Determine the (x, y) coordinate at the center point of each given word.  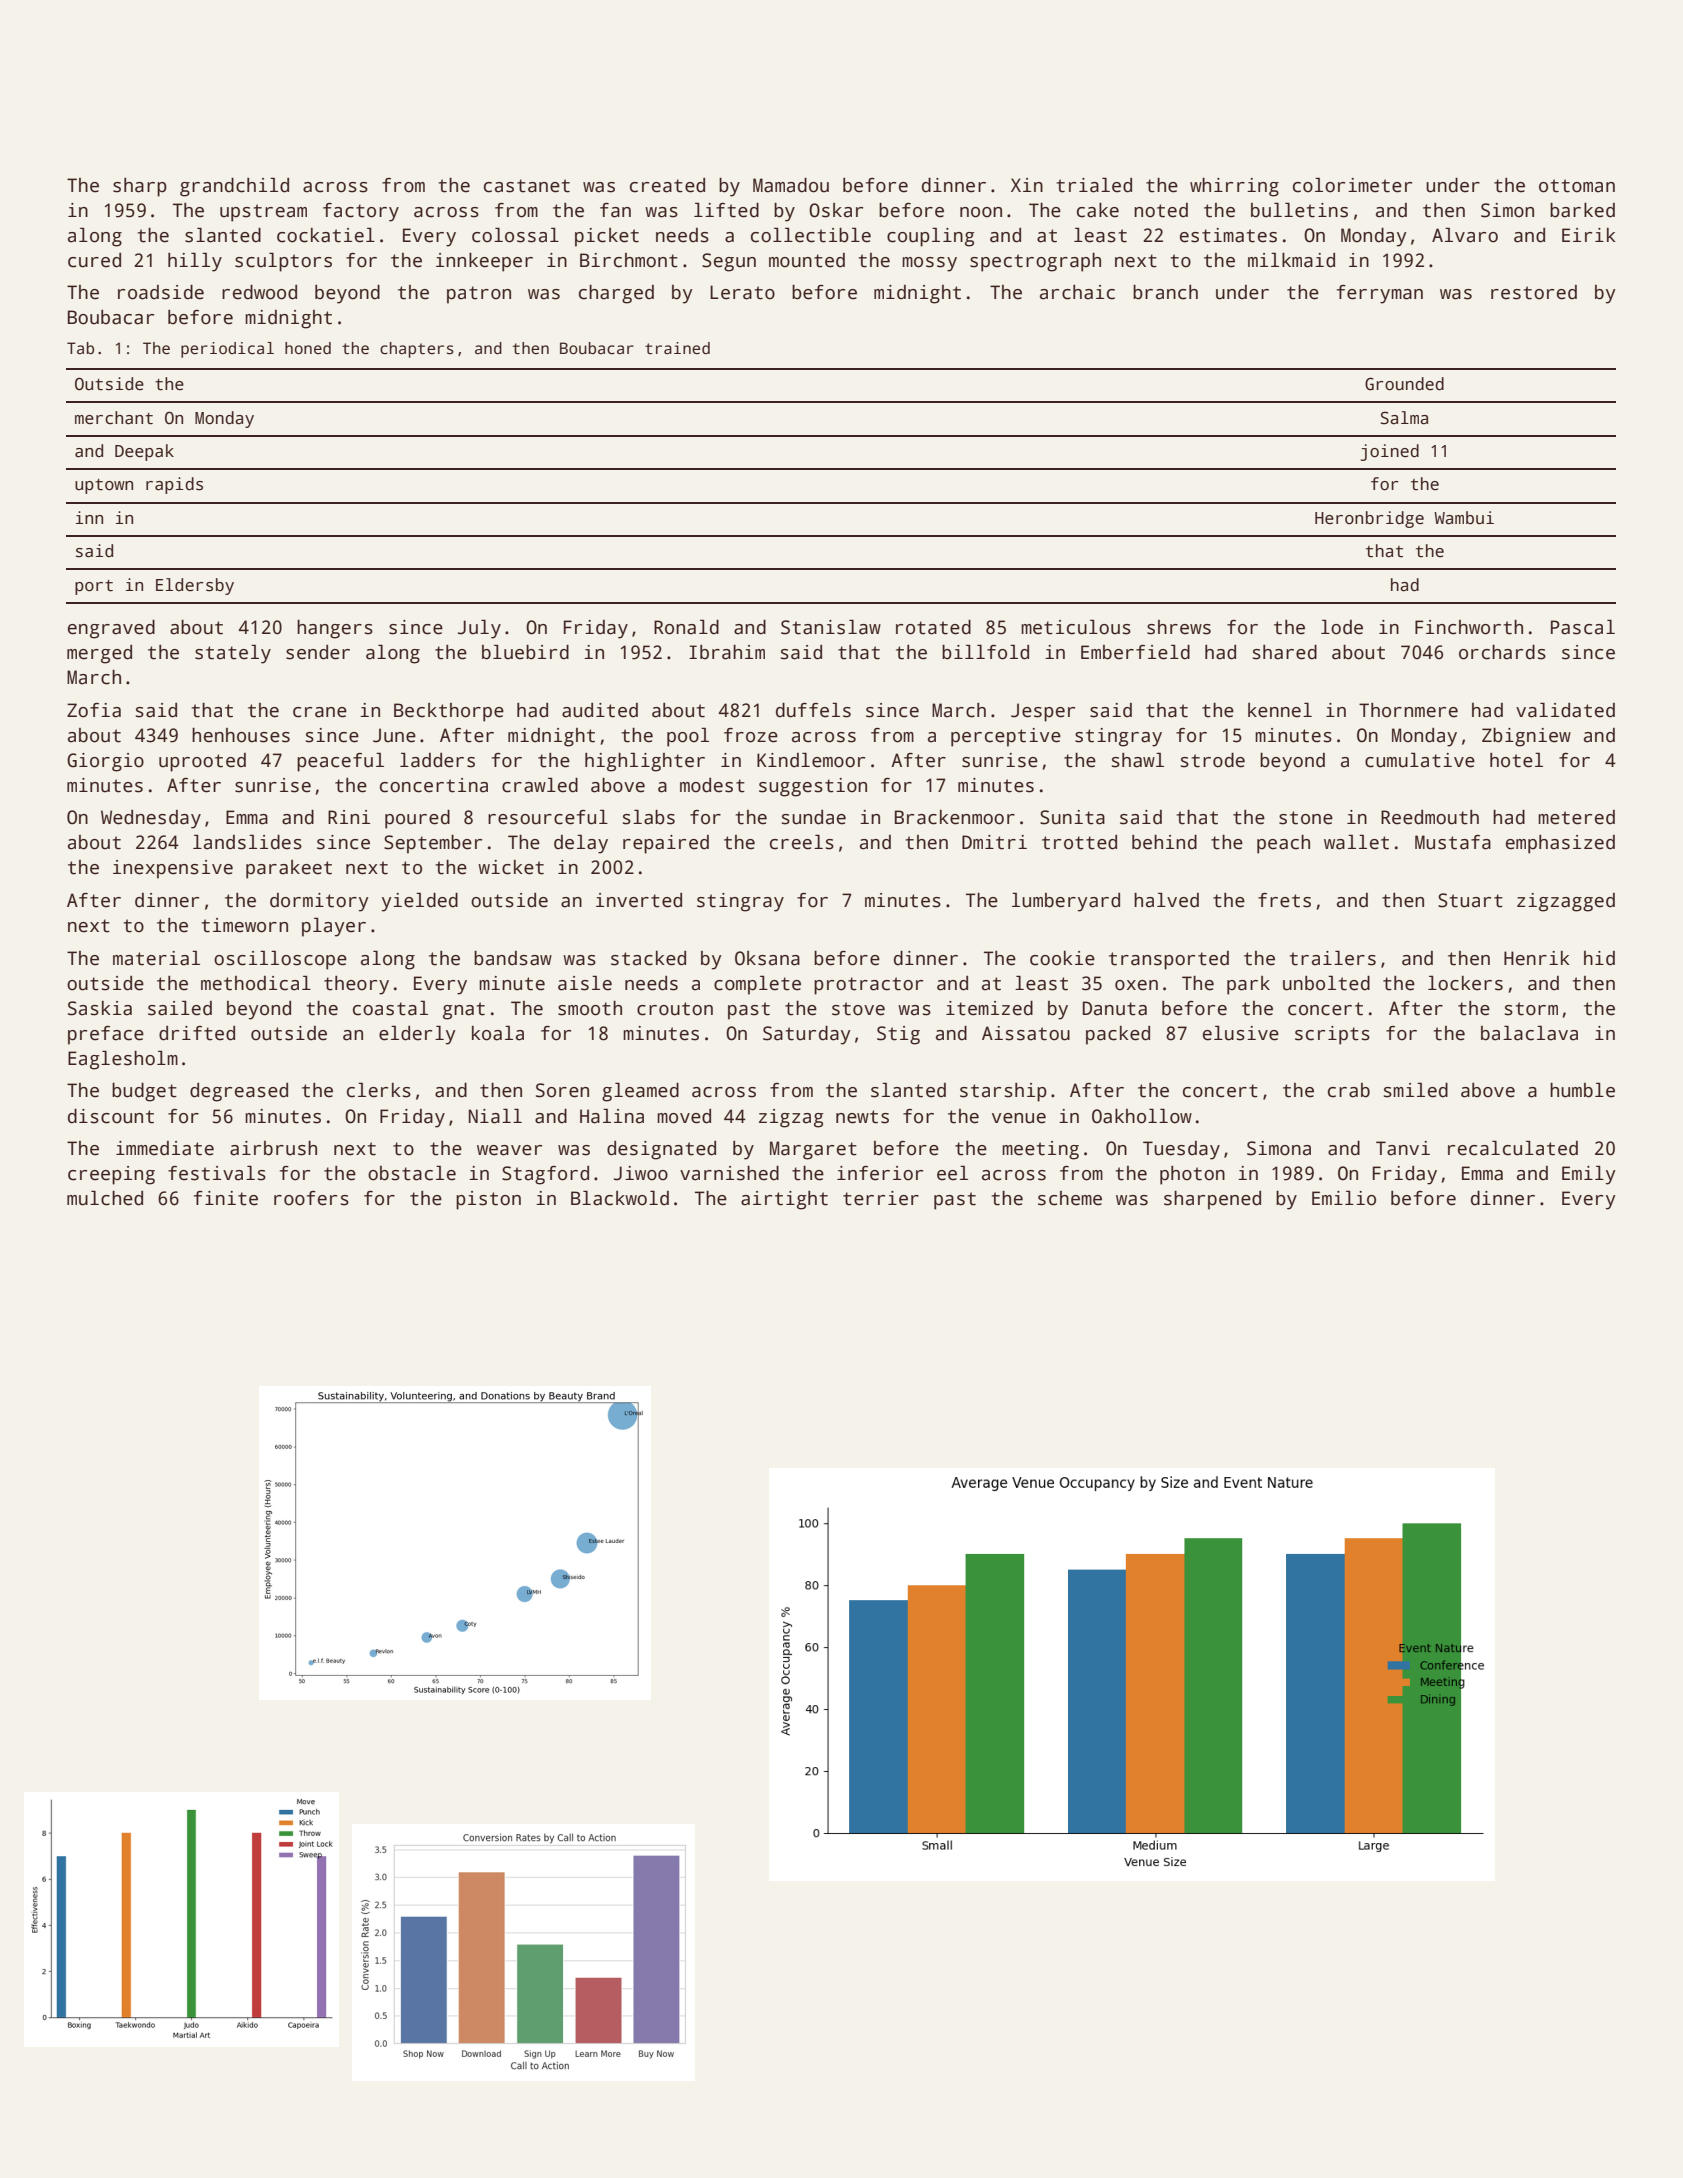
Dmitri (994, 842)
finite (226, 1198)
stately (233, 654)
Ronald (686, 627)
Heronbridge (1369, 519)
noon (981, 212)
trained (677, 348)
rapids (174, 485)
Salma (1404, 418)
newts (862, 1117)
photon (1192, 1175)
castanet (527, 186)
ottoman (1577, 186)
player (334, 927)
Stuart (1470, 900)
